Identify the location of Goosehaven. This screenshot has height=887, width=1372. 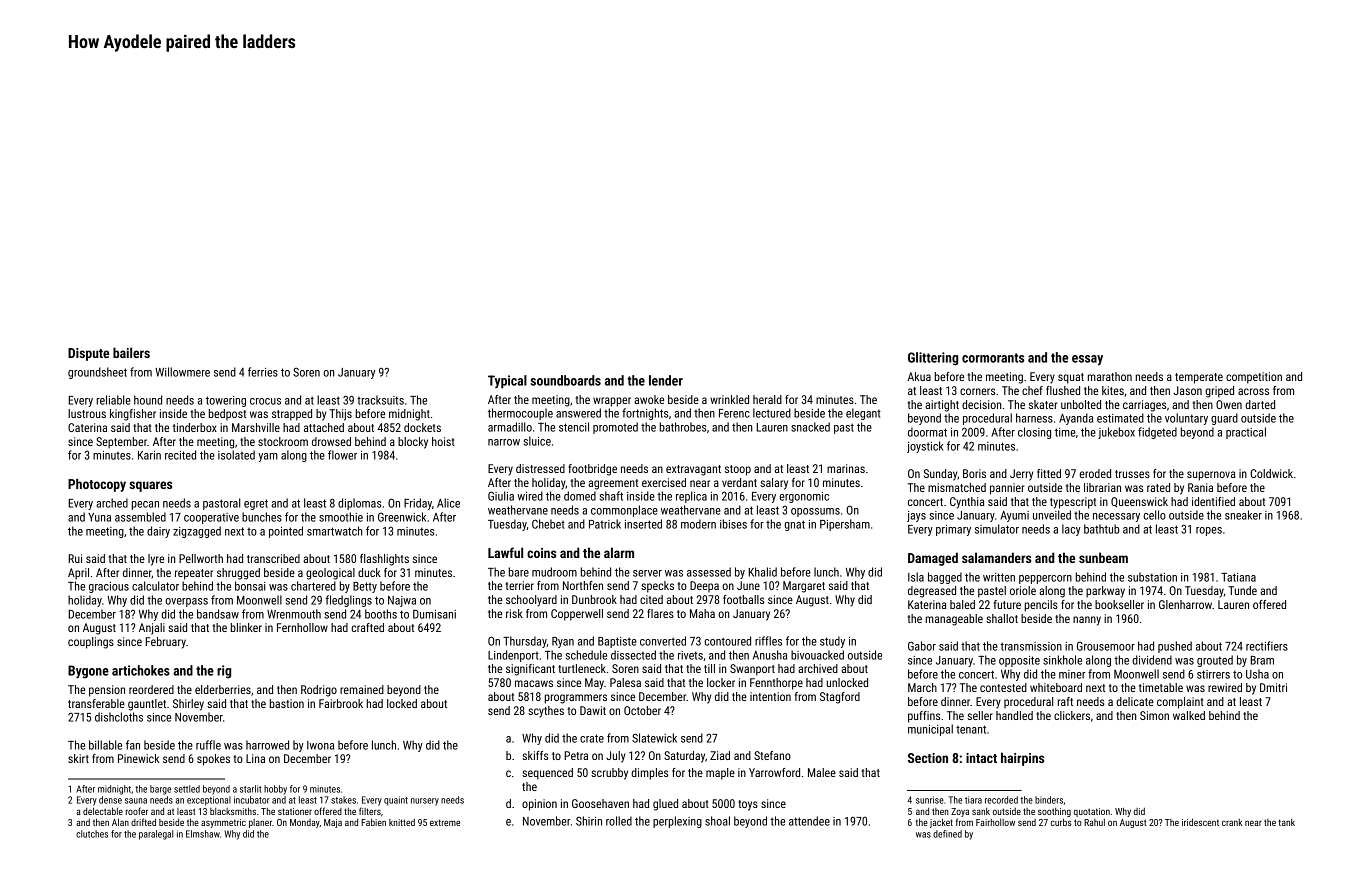
(600, 803).
